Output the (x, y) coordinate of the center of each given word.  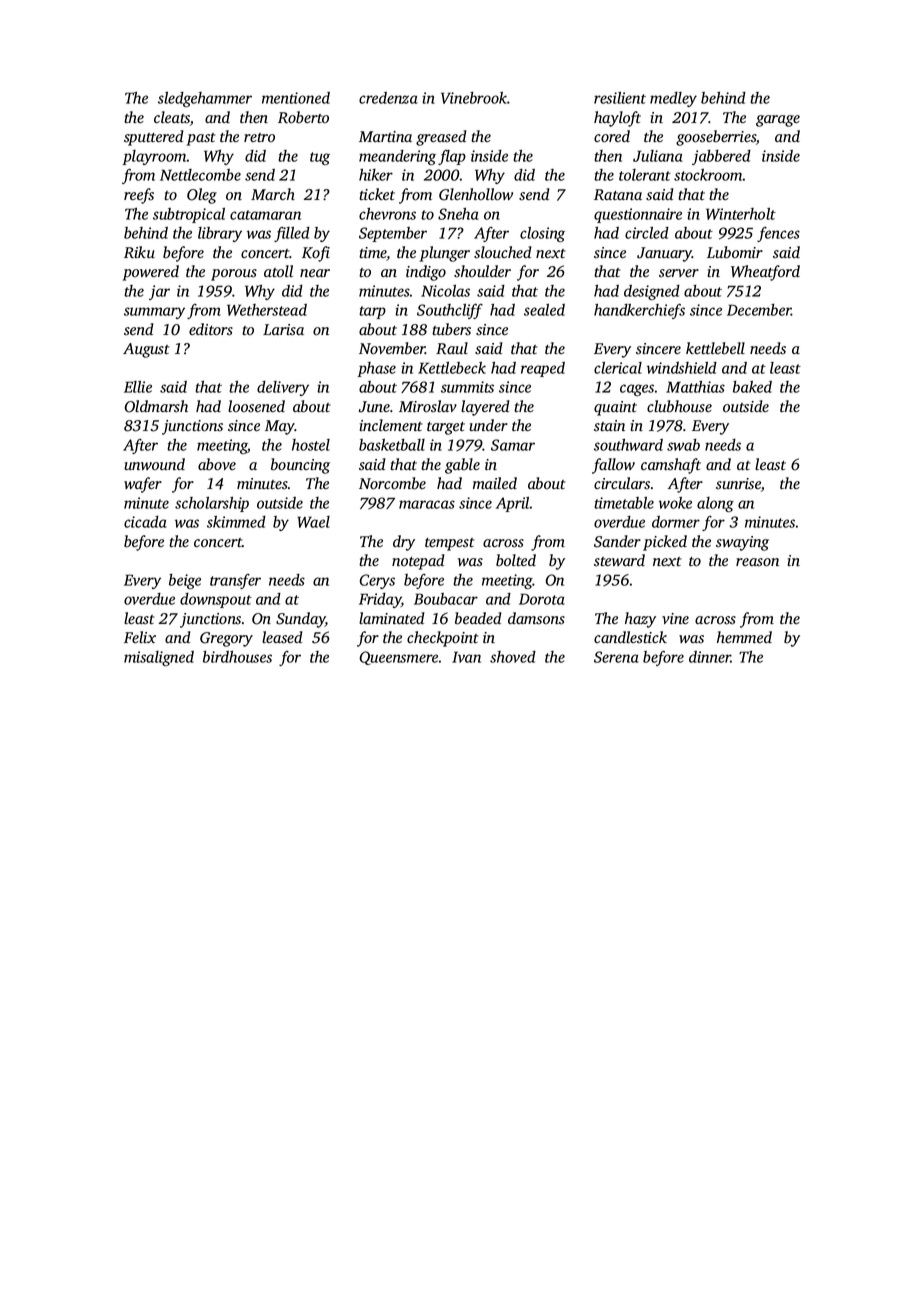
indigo (426, 273)
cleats (172, 117)
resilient (620, 98)
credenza (388, 98)
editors (211, 329)
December (759, 310)
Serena (616, 657)
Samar (513, 445)
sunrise (738, 484)
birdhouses (237, 657)
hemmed (744, 637)
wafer (143, 485)
